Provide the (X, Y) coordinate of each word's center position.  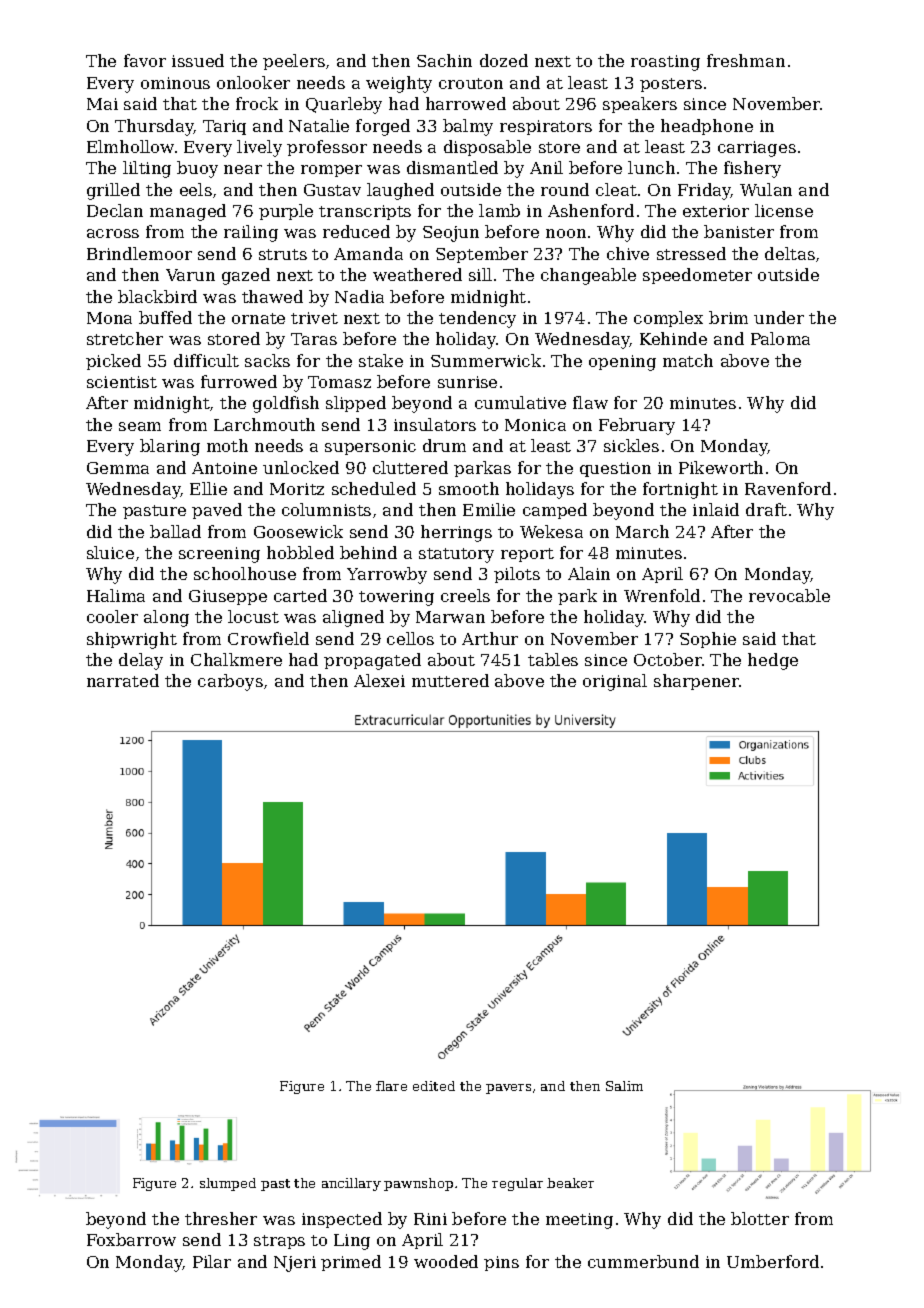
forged (383, 127)
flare (391, 1086)
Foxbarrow (131, 1239)
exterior (716, 211)
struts (283, 254)
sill (480, 274)
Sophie (708, 640)
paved (217, 511)
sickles (631, 445)
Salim (624, 1086)
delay (141, 661)
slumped (228, 1184)
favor (145, 60)
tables (553, 659)
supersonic (370, 447)
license (784, 210)
